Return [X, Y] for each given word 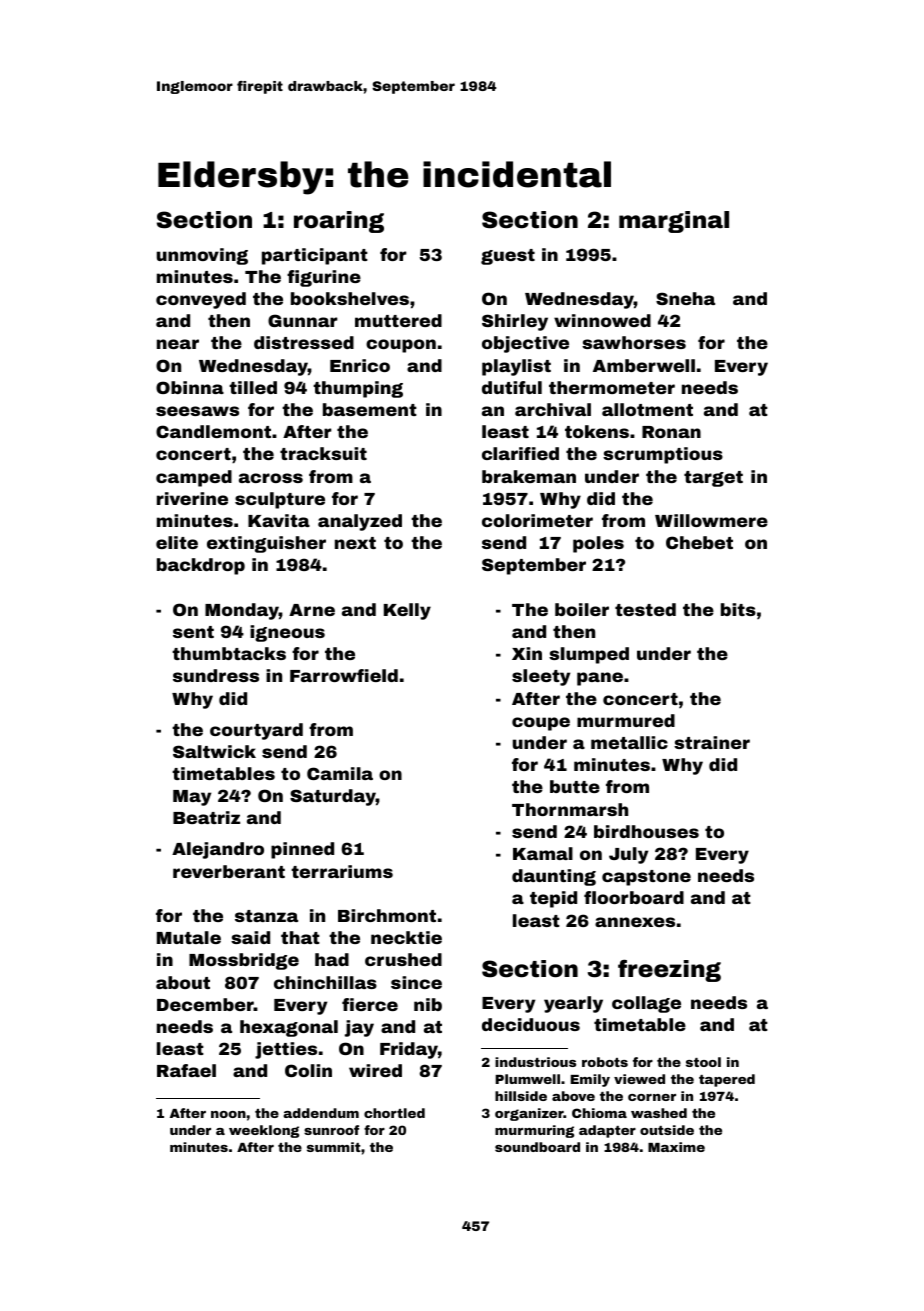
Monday [242, 611]
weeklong [264, 1131]
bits [738, 609]
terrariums [342, 871]
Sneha [685, 298]
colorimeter [537, 520]
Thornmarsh [570, 809]
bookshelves [350, 298]
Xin [527, 653]
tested [645, 609]
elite [177, 542]
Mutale [189, 937]
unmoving [202, 256]
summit [334, 1147]
